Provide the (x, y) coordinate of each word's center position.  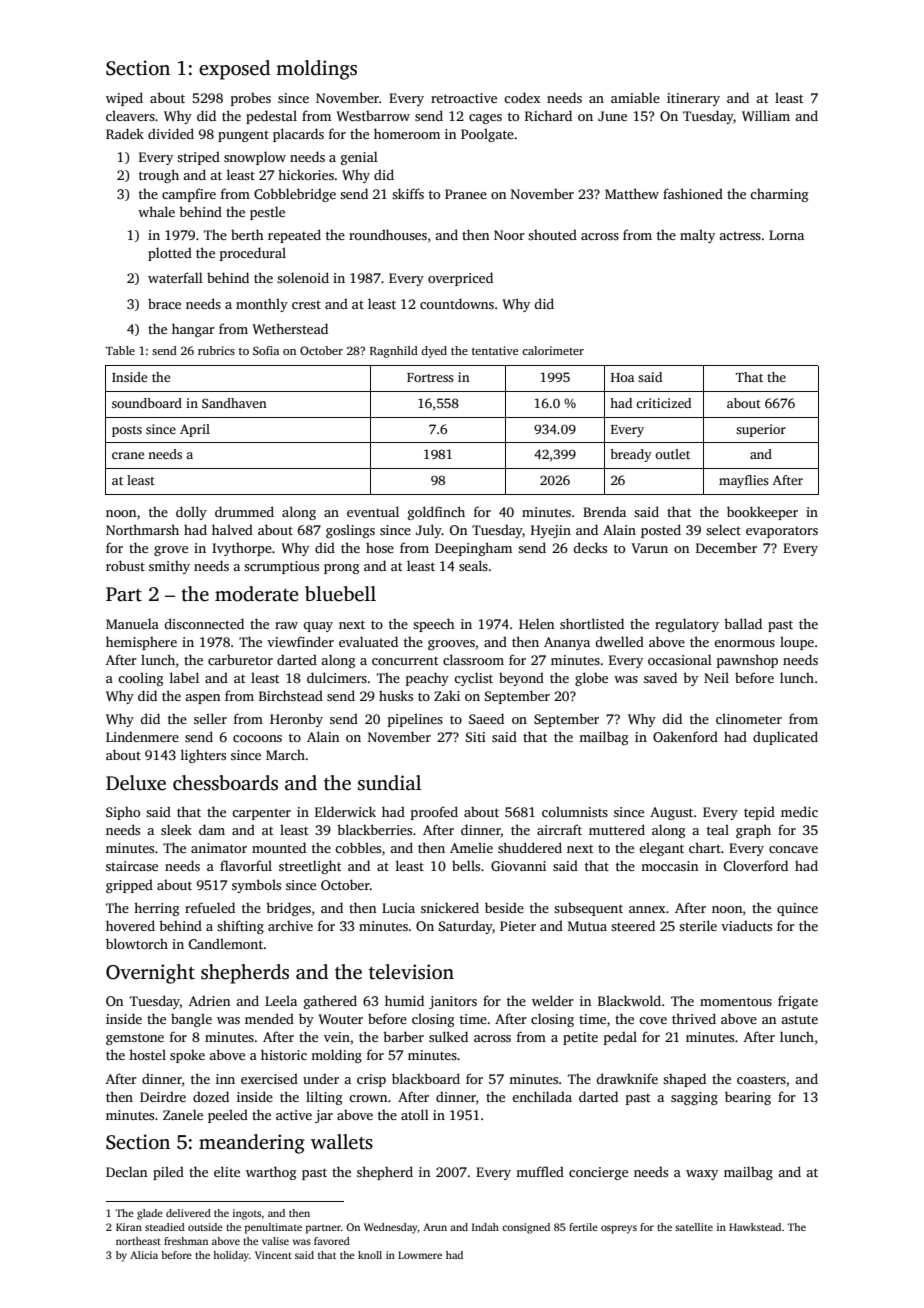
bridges (288, 909)
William (766, 115)
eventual (373, 511)
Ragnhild (394, 352)
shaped (684, 1080)
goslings (350, 531)
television (411, 972)
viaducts (746, 925)
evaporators (782, 532)
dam (212, 829)
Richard (548, 115)
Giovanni (518, 866)
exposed (234, 70)
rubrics (216, 350)
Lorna (786, 235)
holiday (231, 1256)
